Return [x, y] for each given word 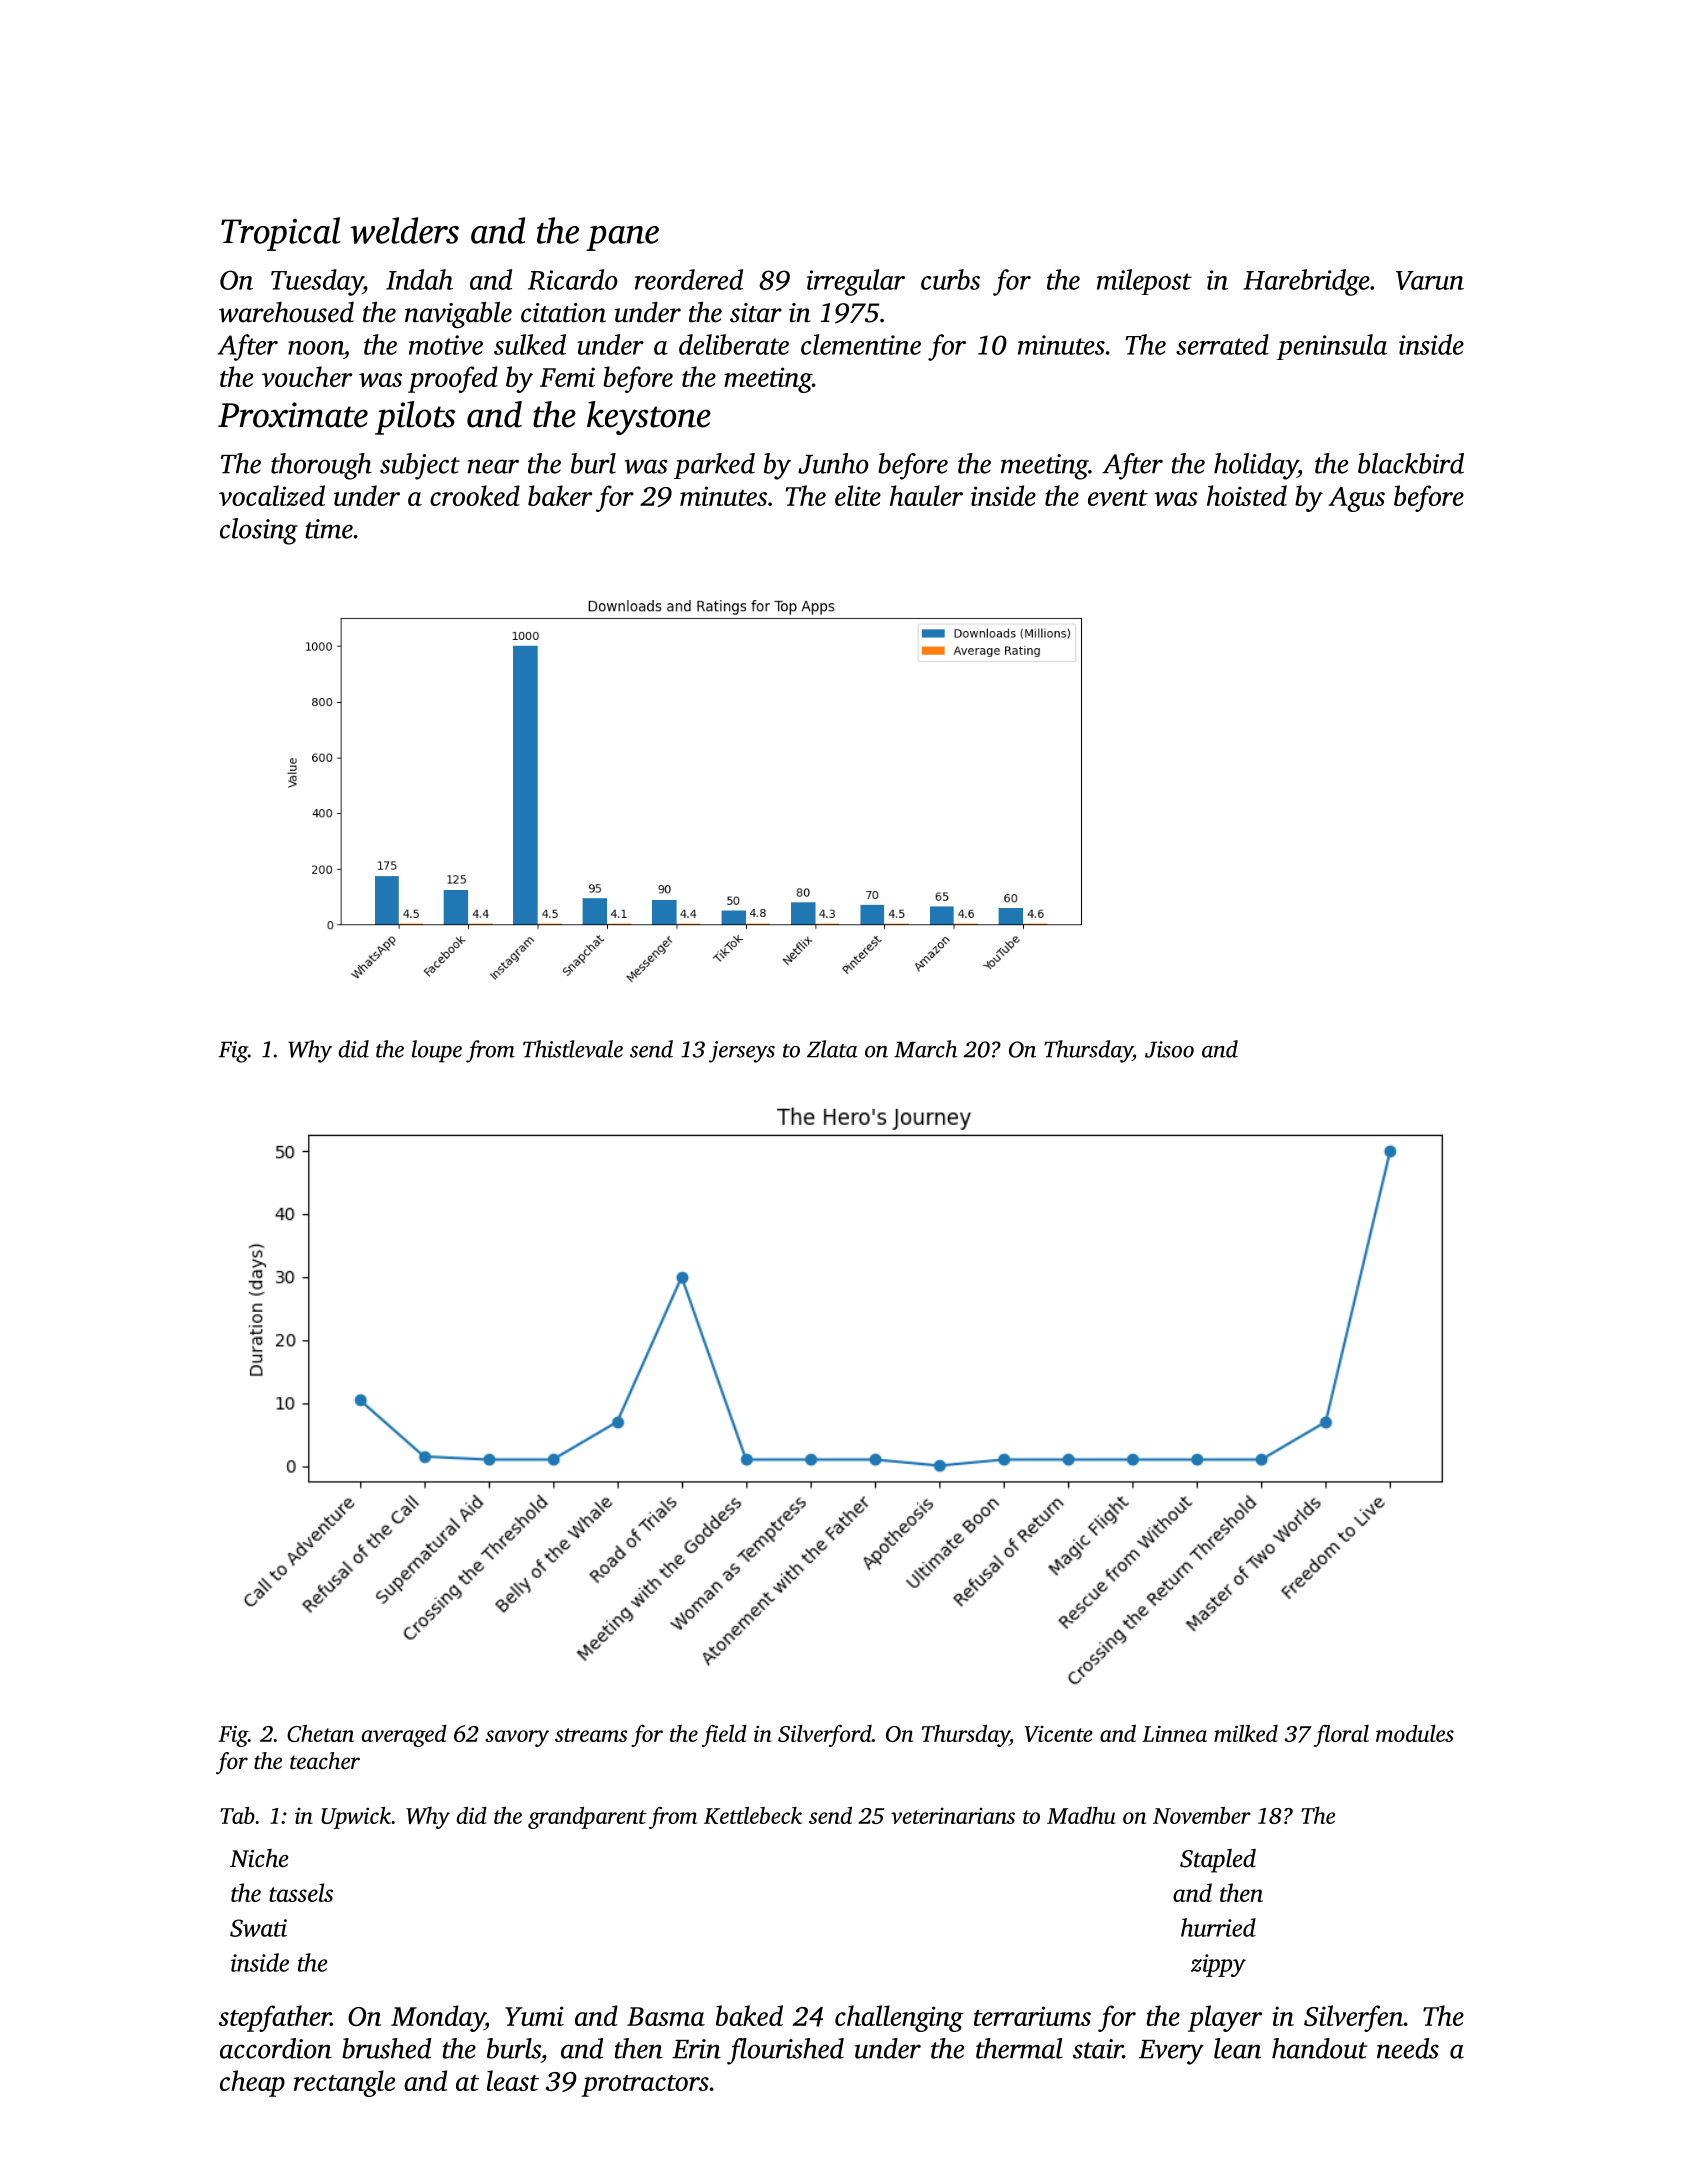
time [329, 529]
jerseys [742, 1052]
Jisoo [1169, 1049]
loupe [437, 1051]
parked [714, 466]
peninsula [1332, 347]
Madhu [1081, 1815]
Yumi [534, 2016]
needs [1408, 2048]
